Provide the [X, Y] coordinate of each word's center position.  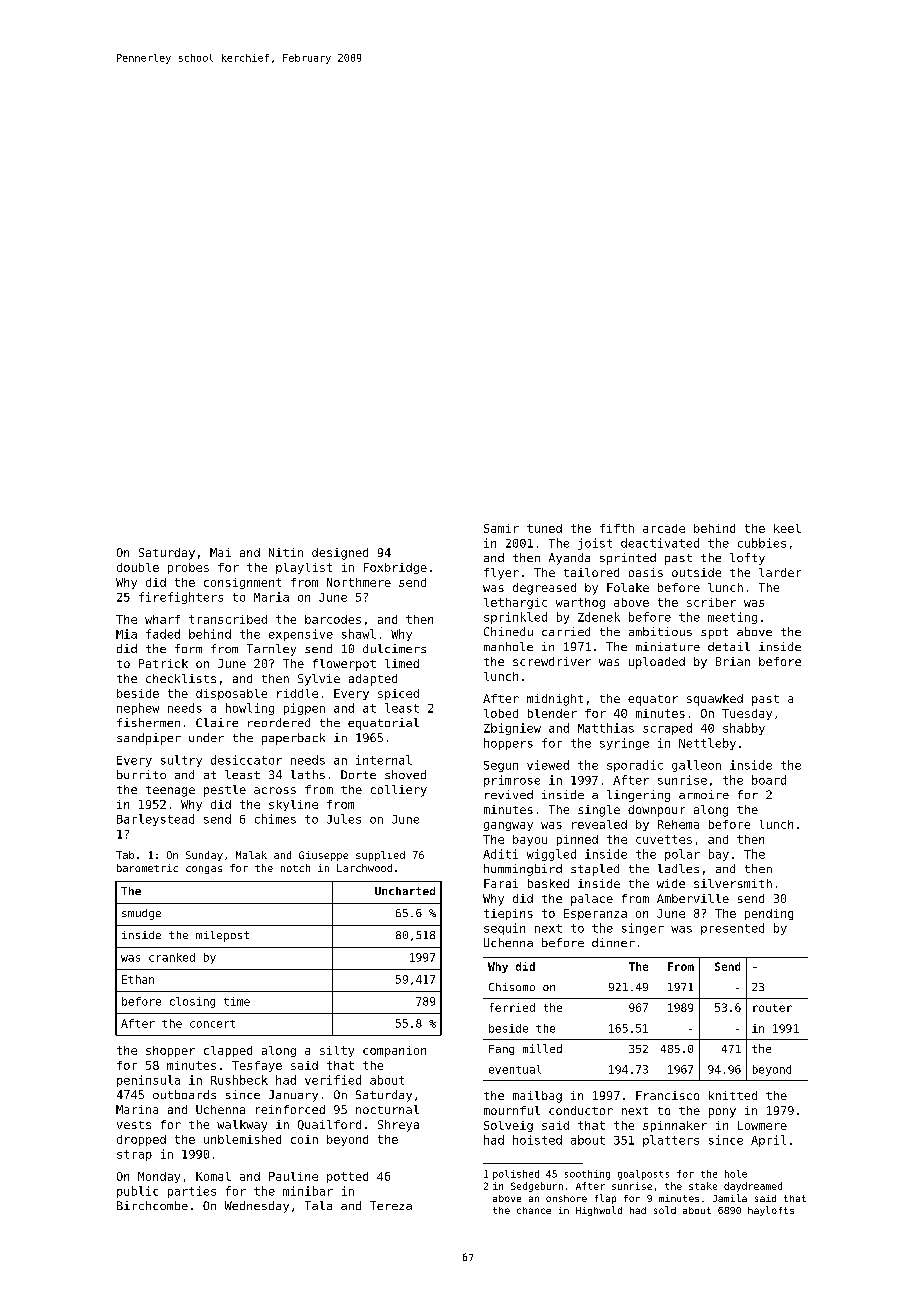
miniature [668, 646]
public [137, 1192]
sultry [181, 761]
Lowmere [762, 1125]
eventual [515, 1069]
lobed [501, 713]
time [237, 1001]
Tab [125, 855]
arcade [664, 528]
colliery [399, 791]
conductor [581, 1110]
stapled [595, 870]
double [138, 567]
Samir [501, 528]
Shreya [398, 1126]
